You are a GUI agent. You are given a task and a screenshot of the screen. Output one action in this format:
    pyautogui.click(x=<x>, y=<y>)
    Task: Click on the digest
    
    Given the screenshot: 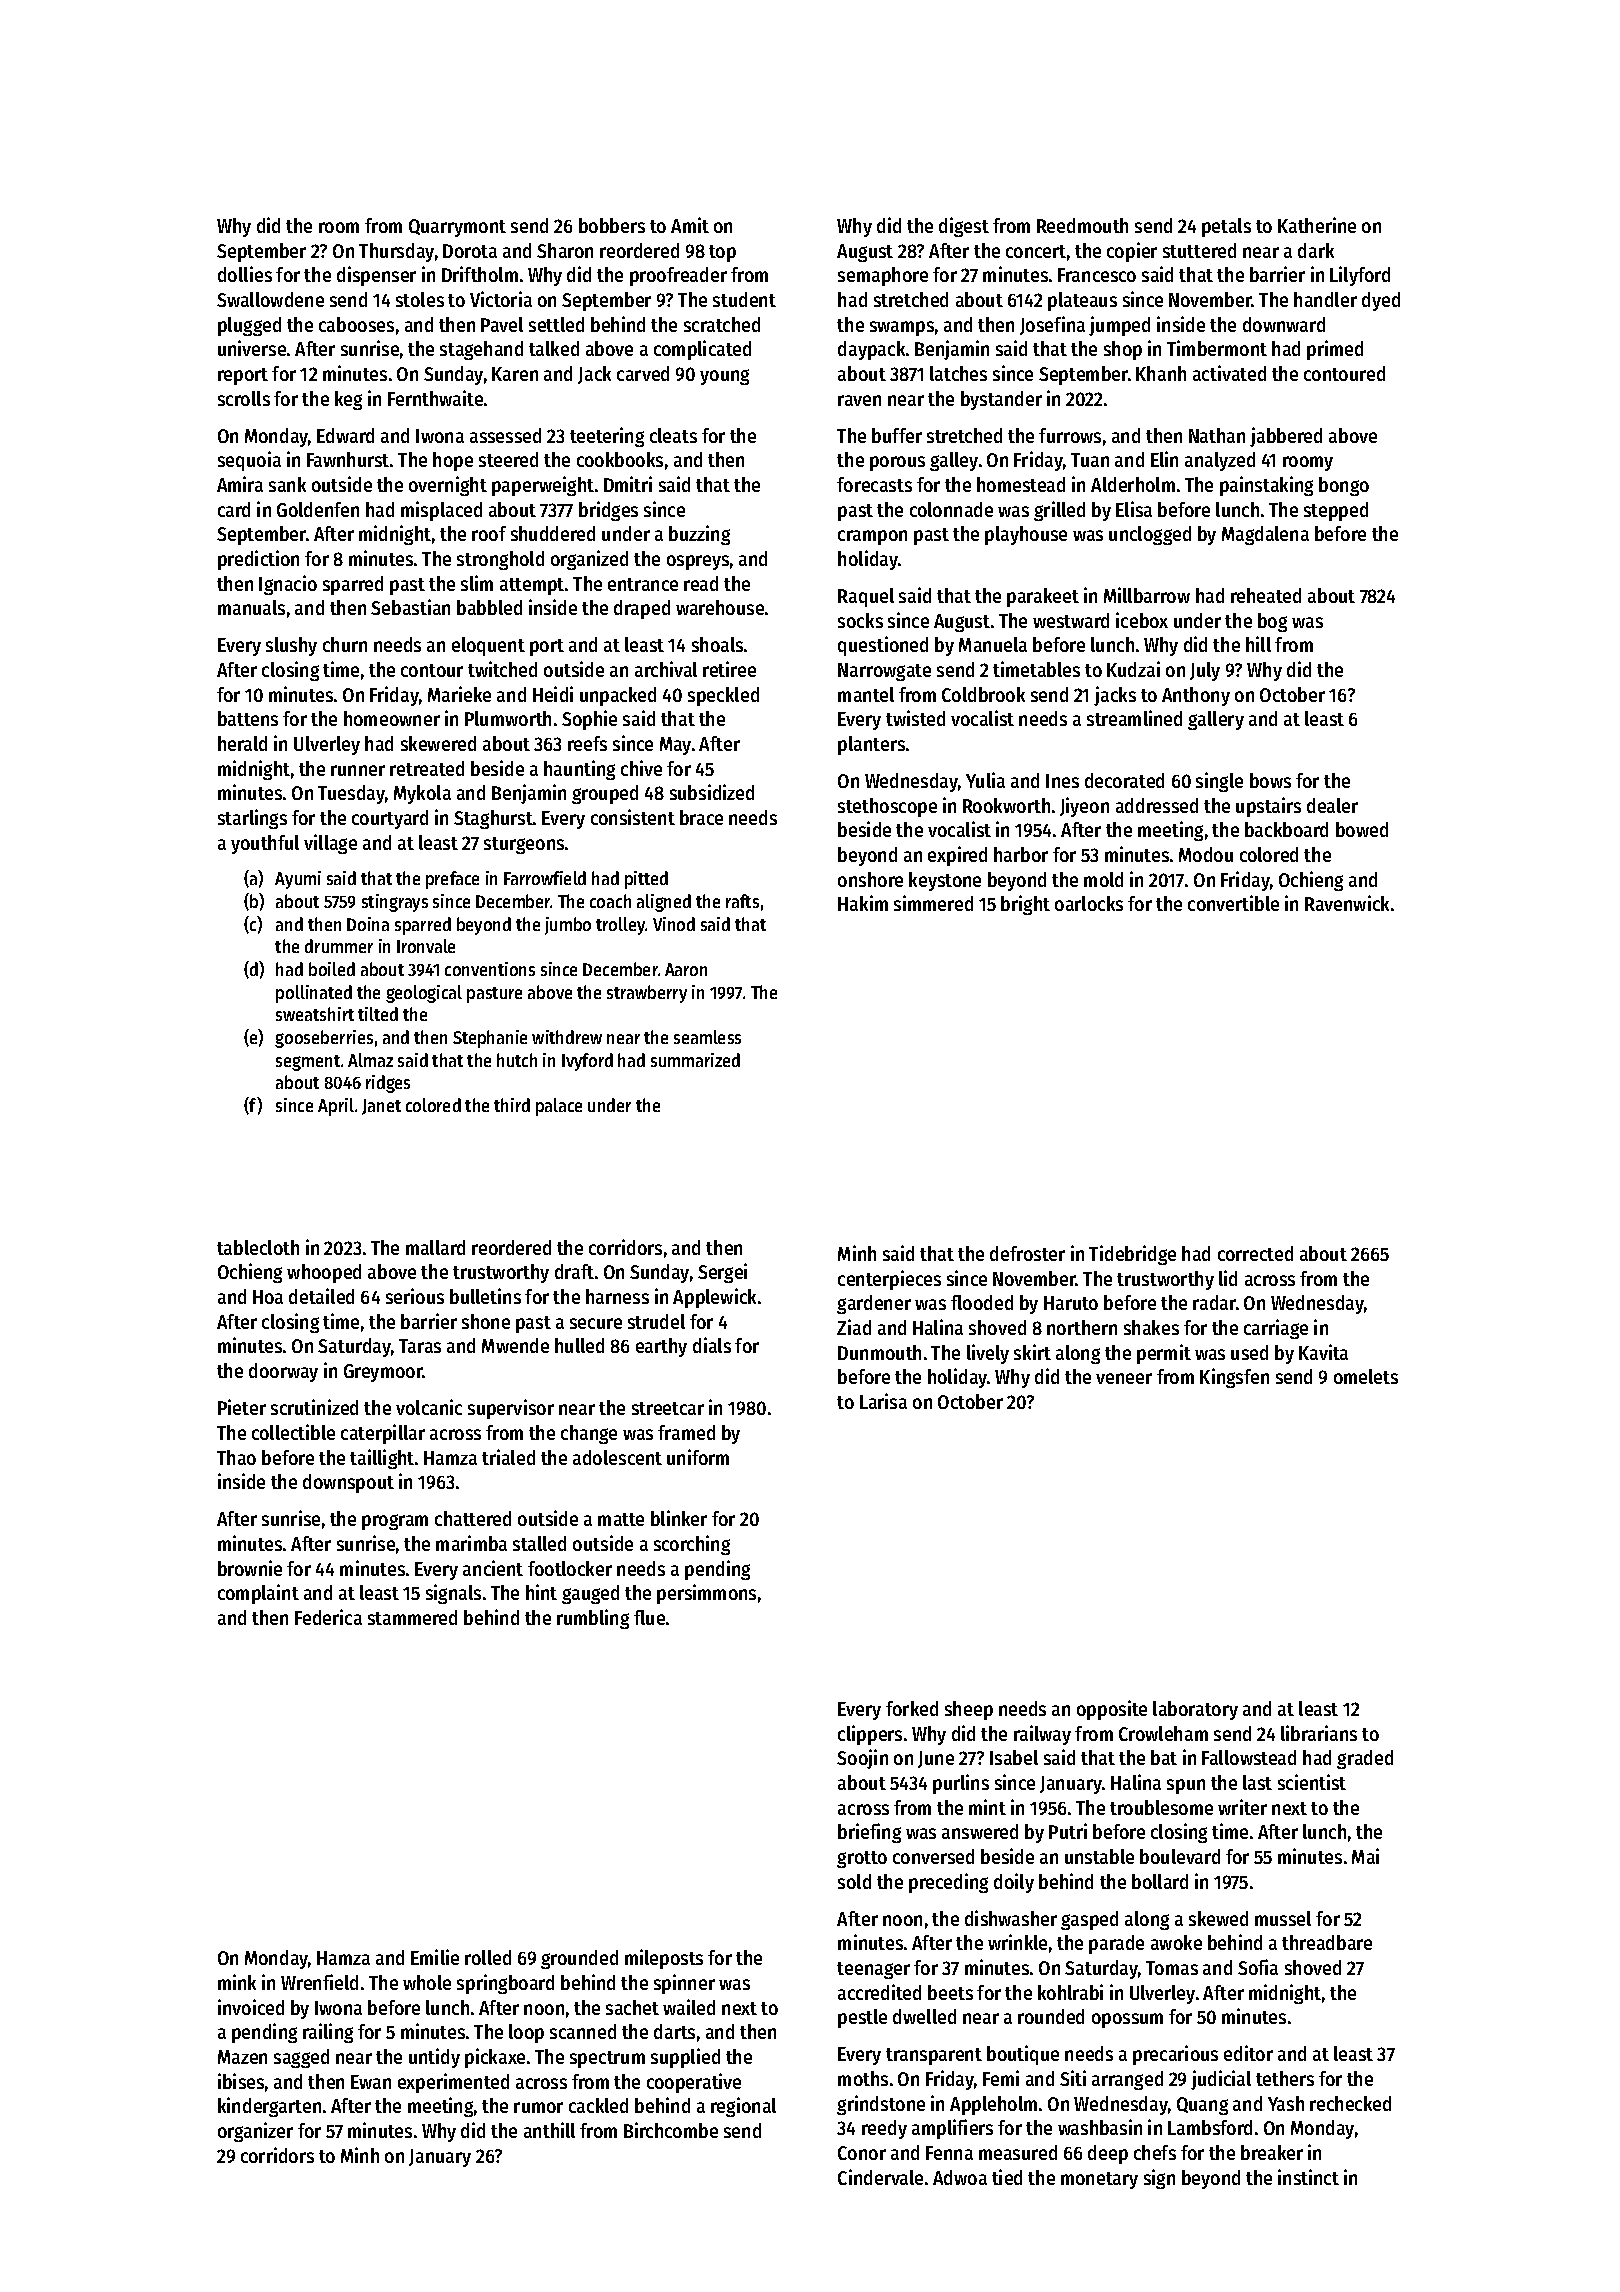 What is the action you would take?
    pyautogui.click(x=964, y=227)
